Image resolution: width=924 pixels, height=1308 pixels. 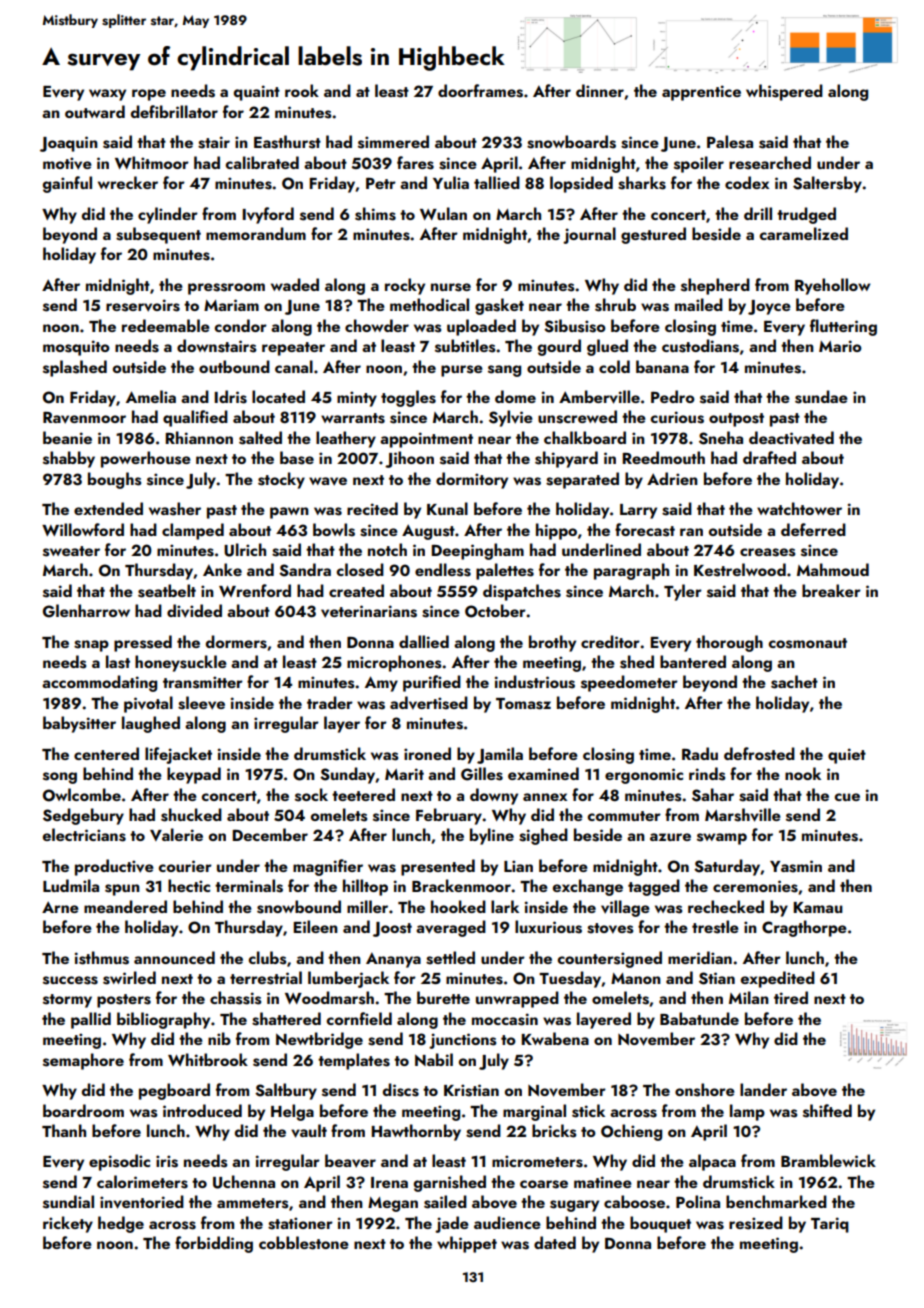 What do you see at coordinates (726, 906) in the screenshot?
I see `rechecked` at bounding box center [726, 906].
